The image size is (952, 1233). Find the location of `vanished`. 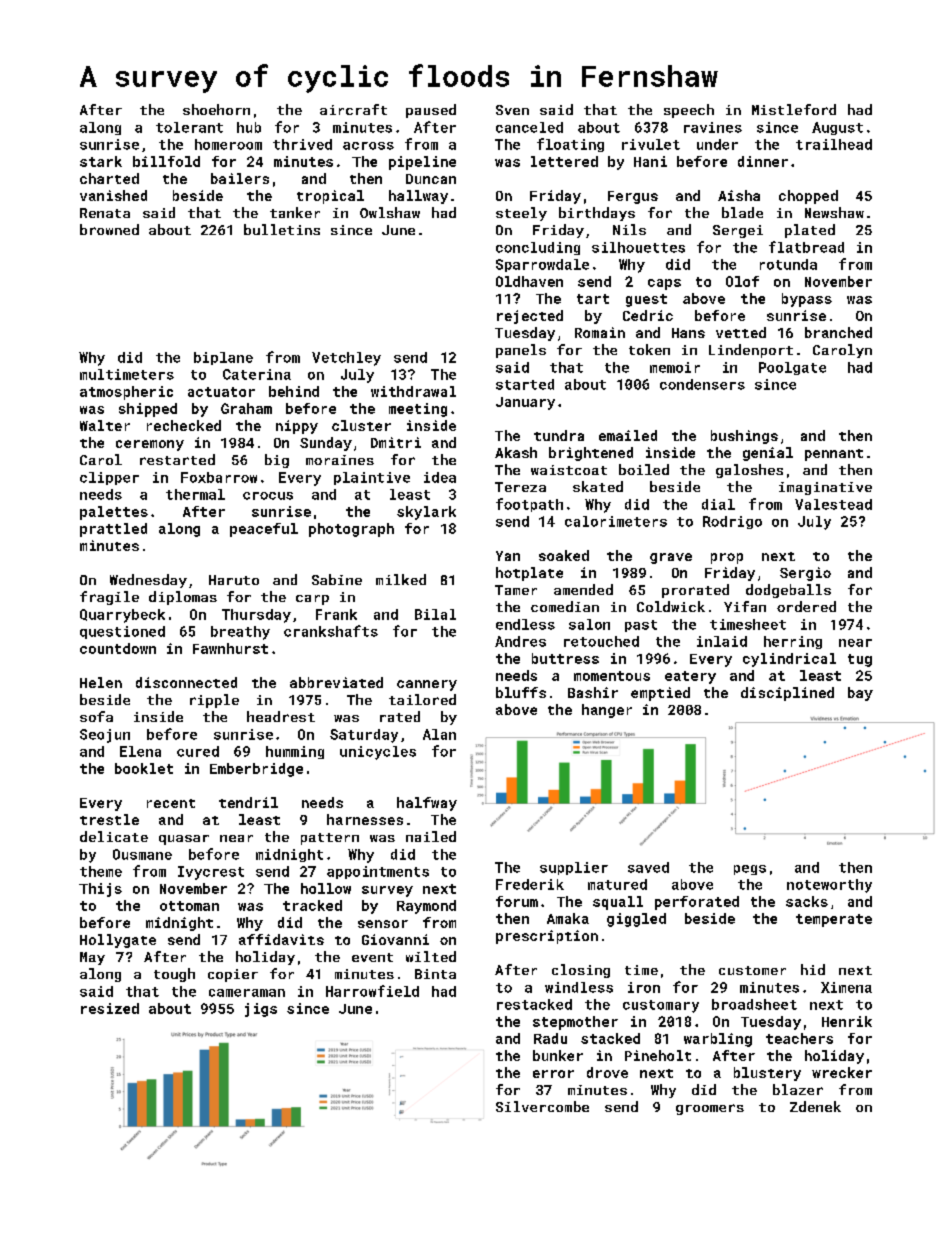

vanished is located at coordinates (113, 195).
